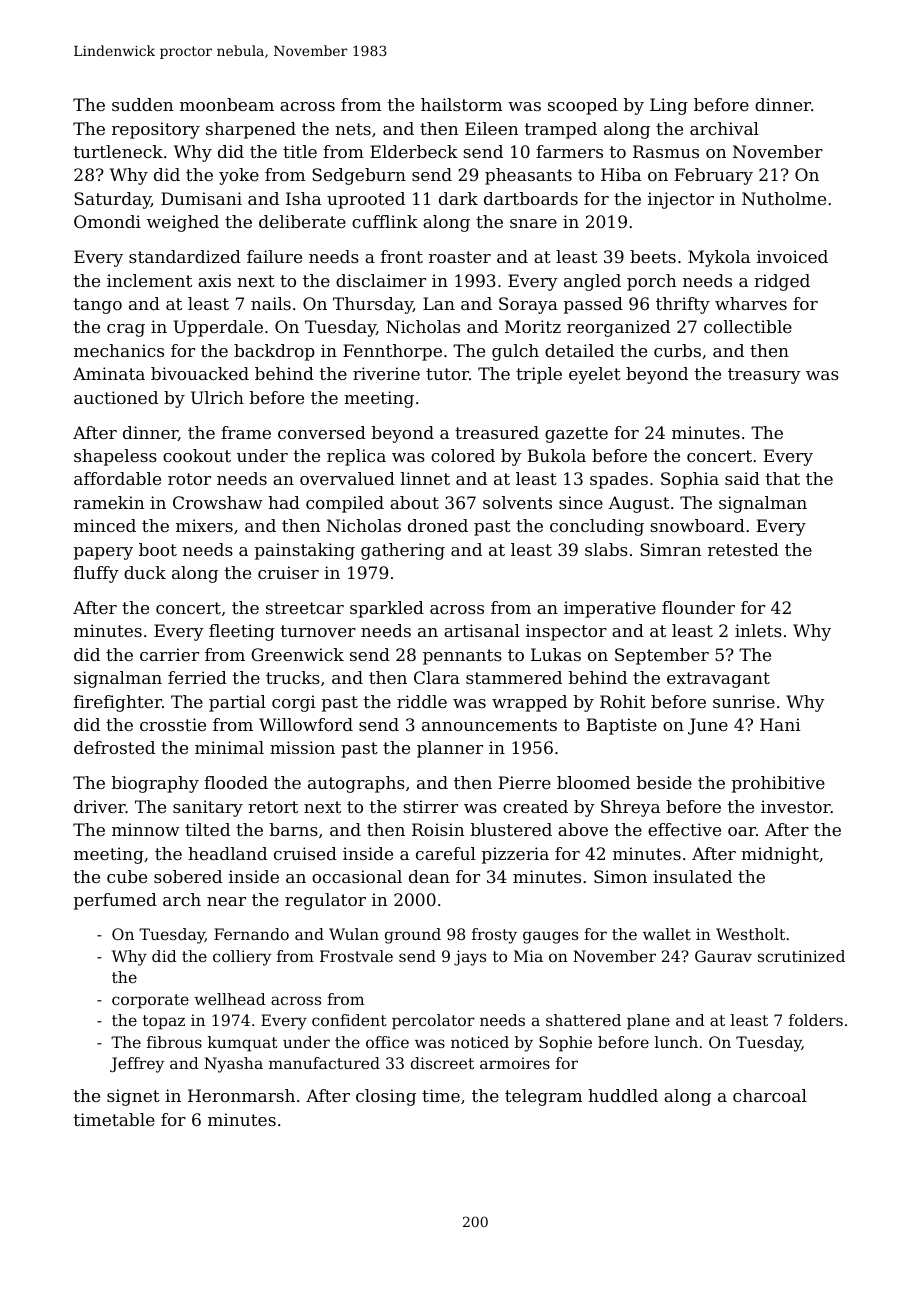 This screenshot has width=924, height=1311. What do you see at coordinates (461, 104) in the screenshot?
I see `hailstorm` at bounding box center [461, 104].
